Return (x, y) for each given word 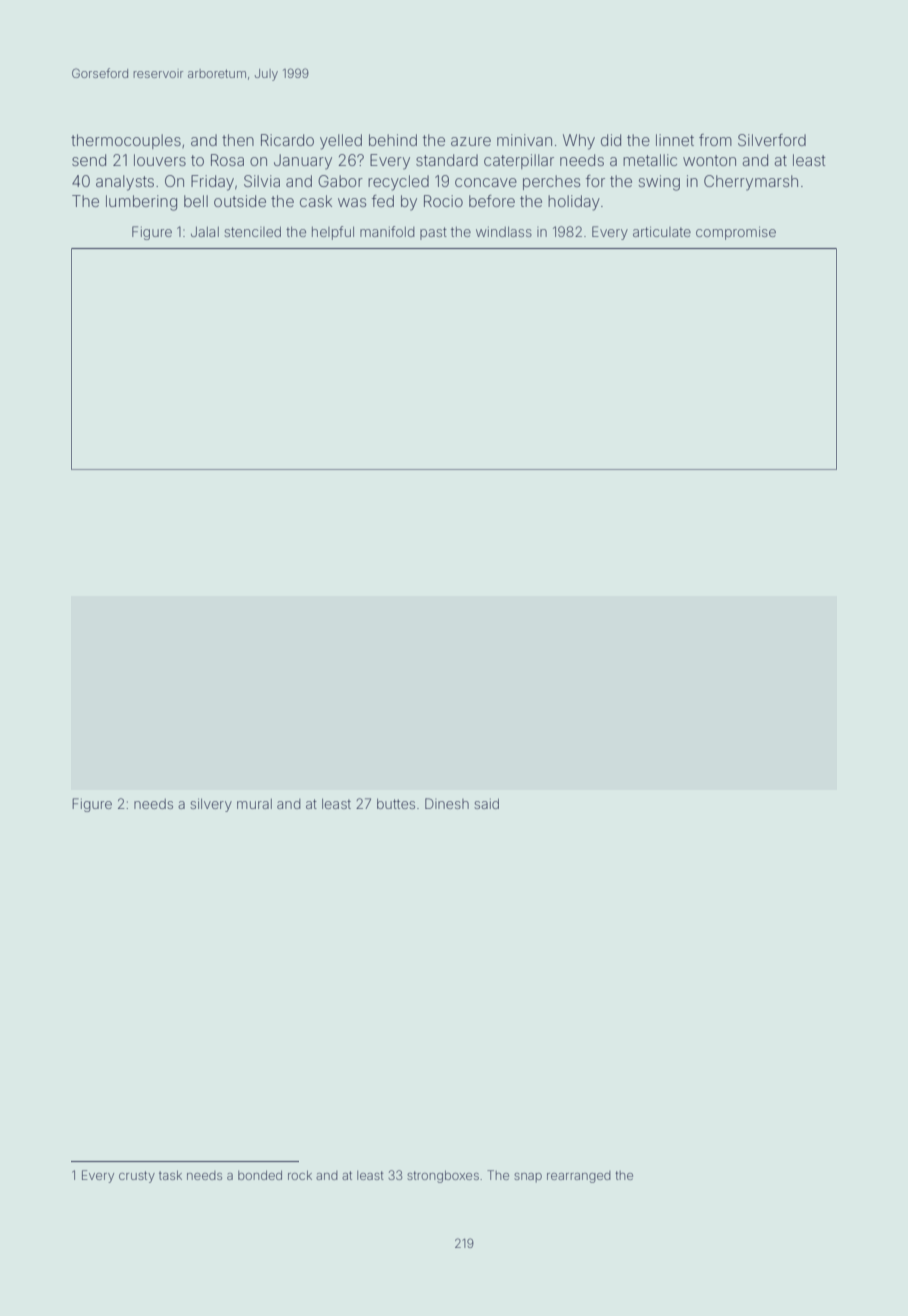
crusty (137, 1177)
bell (196, 201)
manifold (387, 231)
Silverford (772, 140)
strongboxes (443, 1176)
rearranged (579, 1177)
